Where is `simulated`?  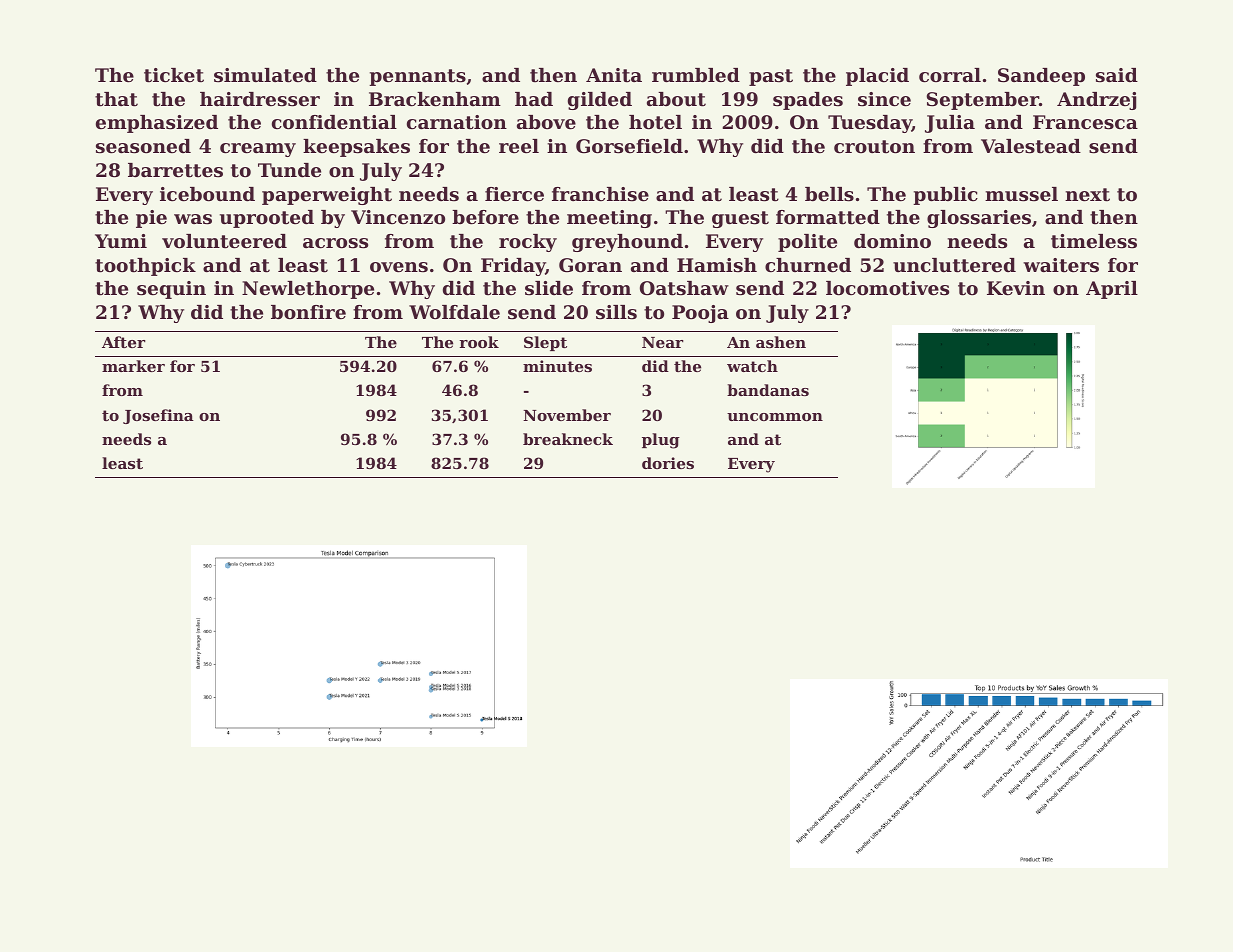 simulated is located at coordinates (265, 75).
